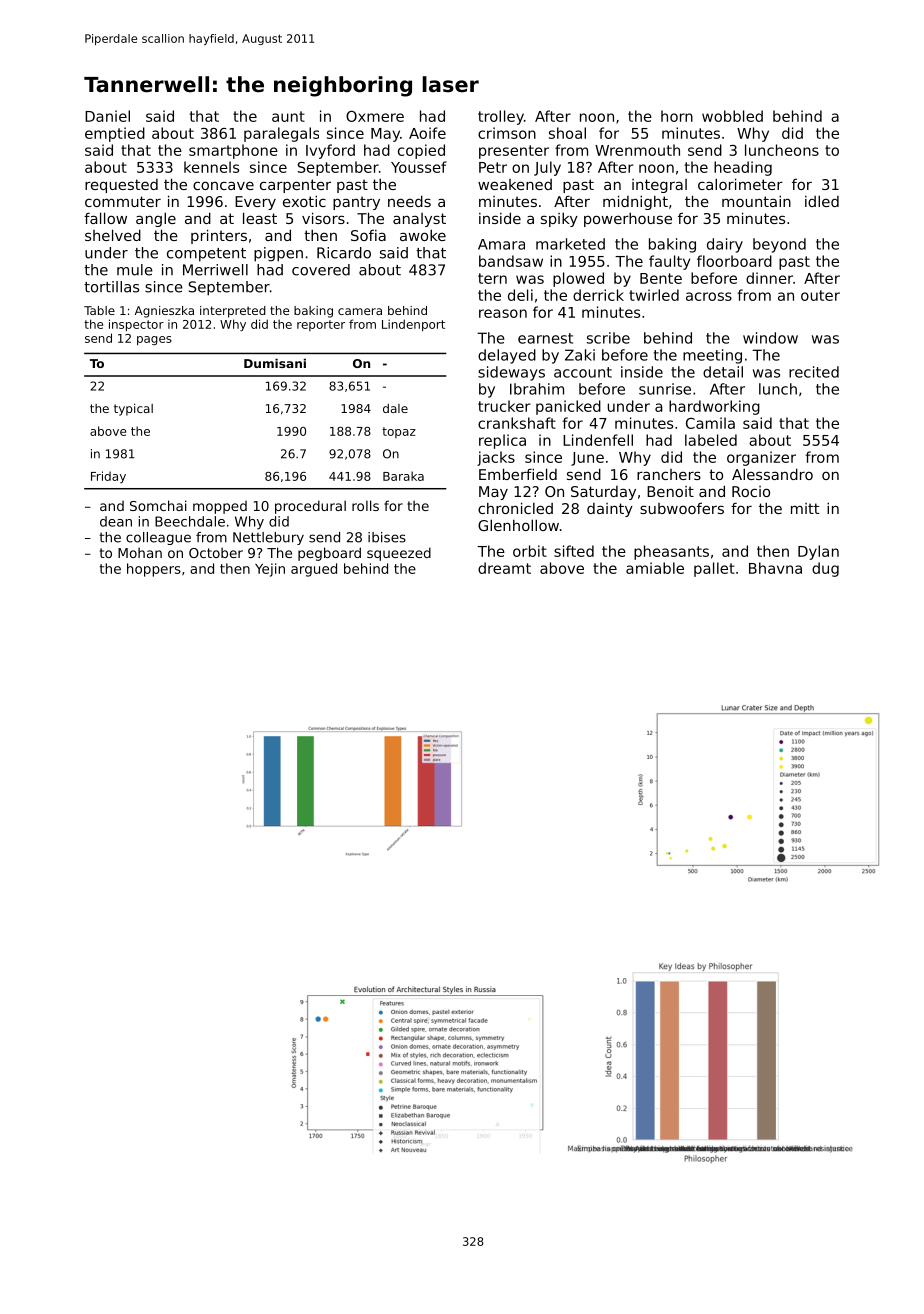  What do you see at coordinates (154, 570) in the screenshot?
I see `hoppers` at bounding box center [154, 570].
